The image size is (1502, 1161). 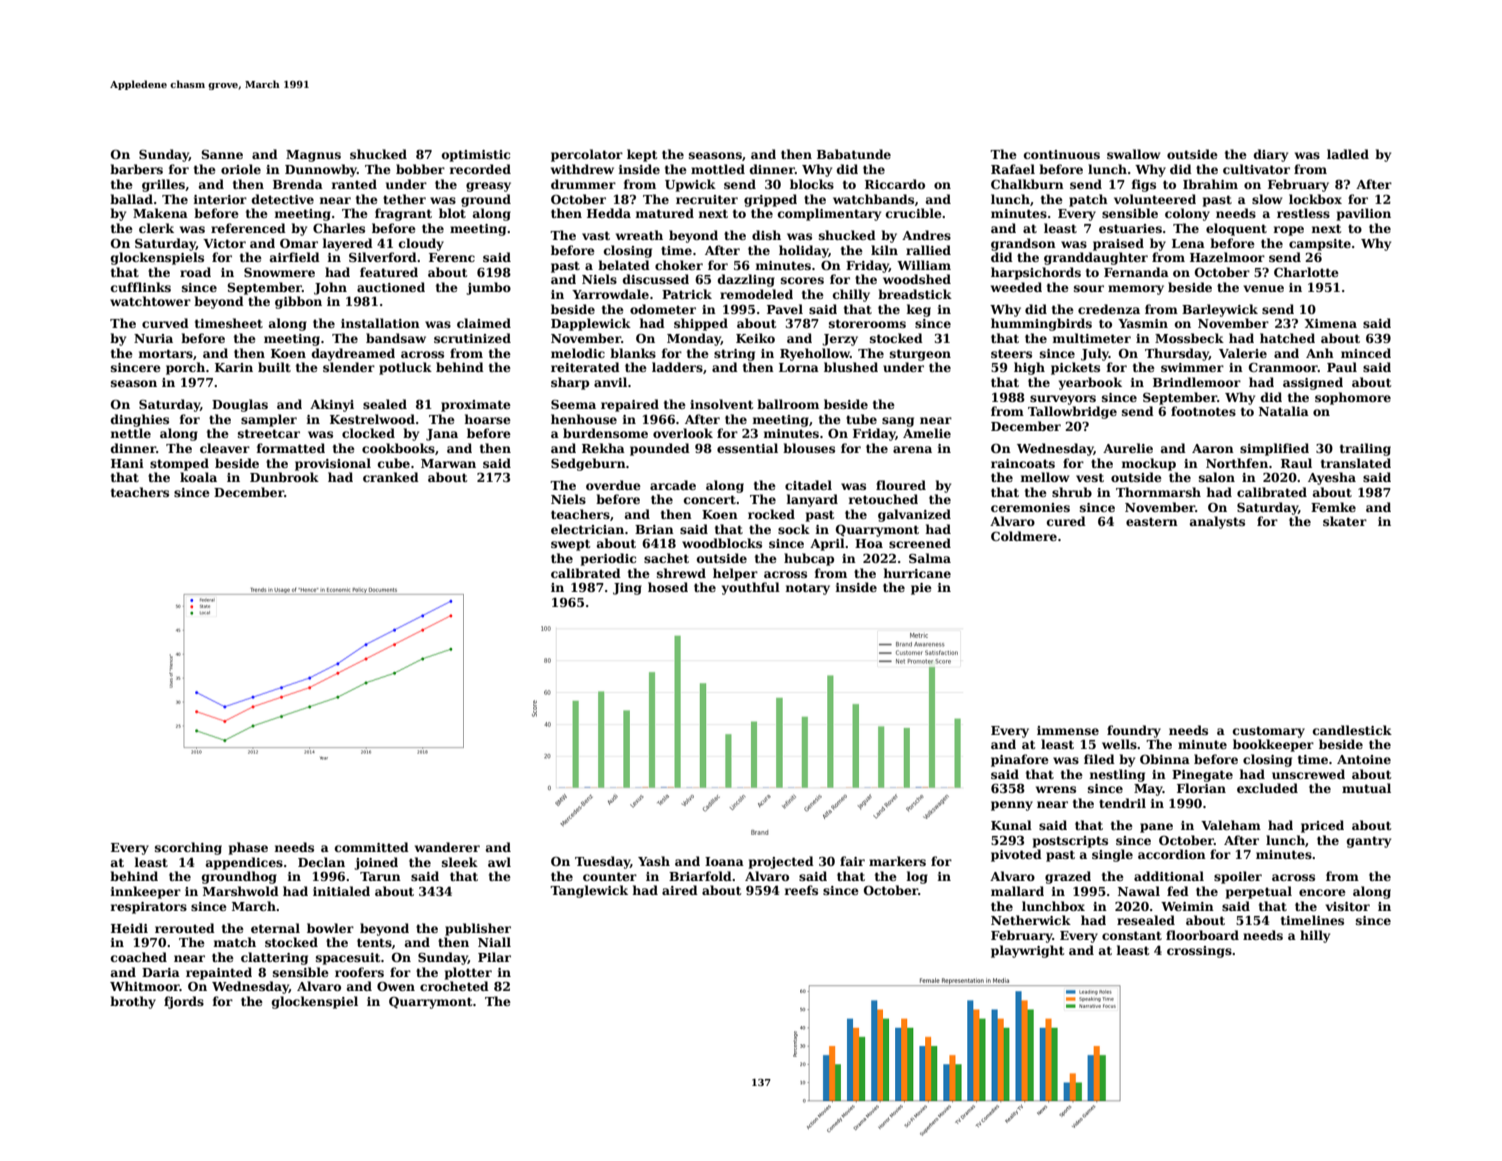 What do you see at coordinates (570, 545) in the screenshot?
I see `swept` at bounding box center [570, 545].
